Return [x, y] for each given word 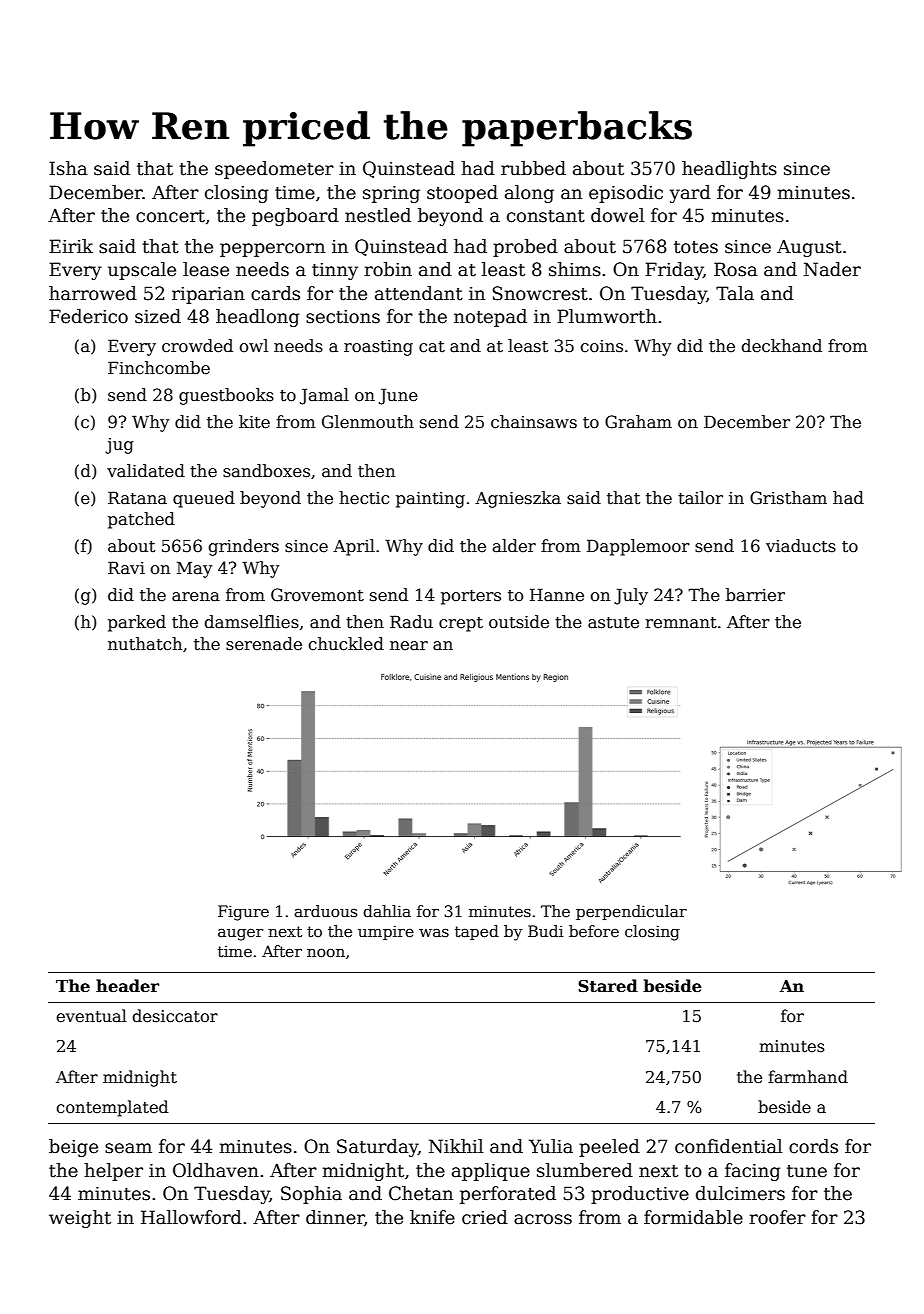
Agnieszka [518, 499]
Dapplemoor [638, 547]
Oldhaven [216, 1170]
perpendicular [631, 912]
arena [196, 597]
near [409, 646]
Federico [88, 316]
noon [326, 953]
